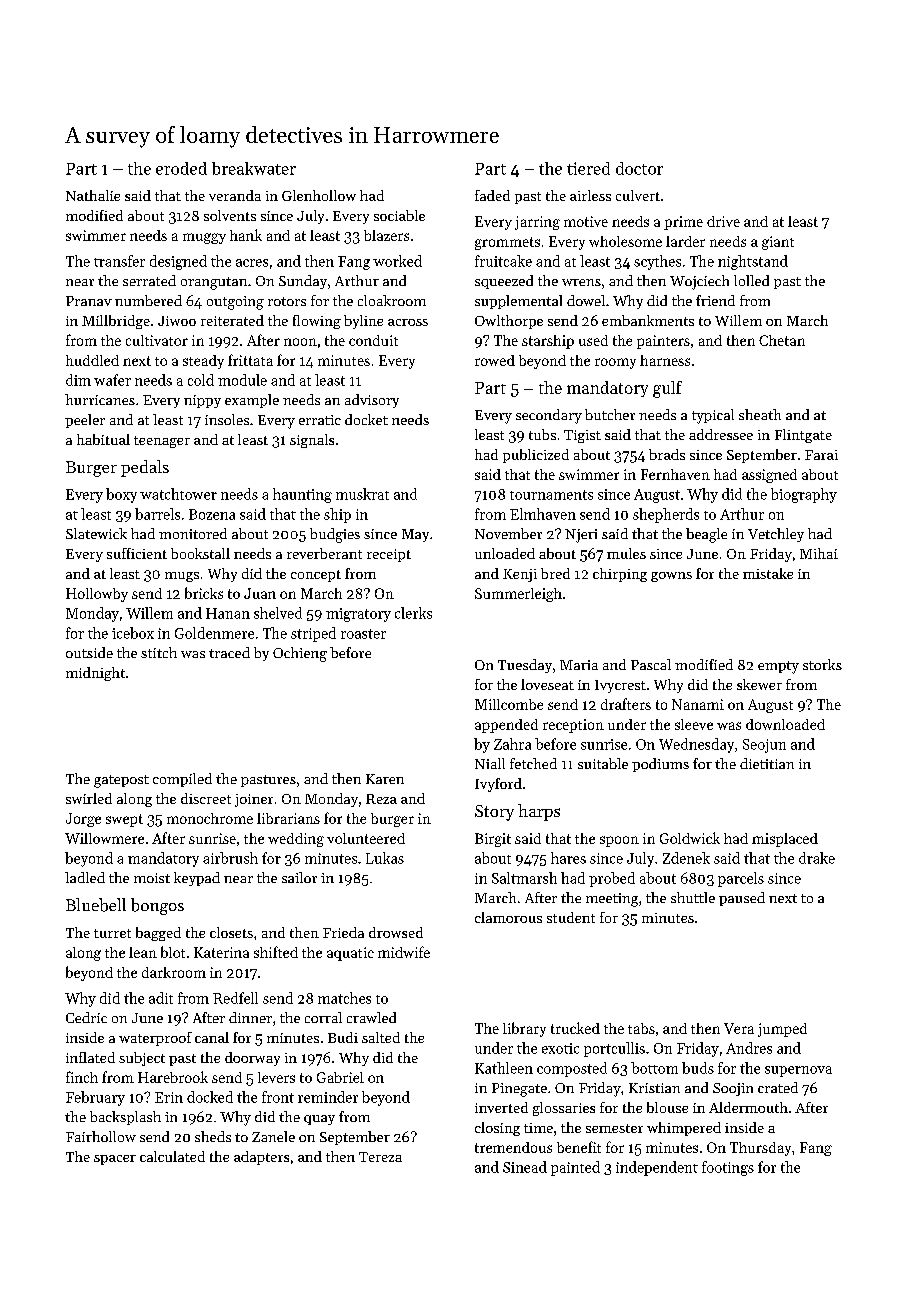 The width and height of the page is (908, 1316). I want to click on drake, so click(817, 858).
